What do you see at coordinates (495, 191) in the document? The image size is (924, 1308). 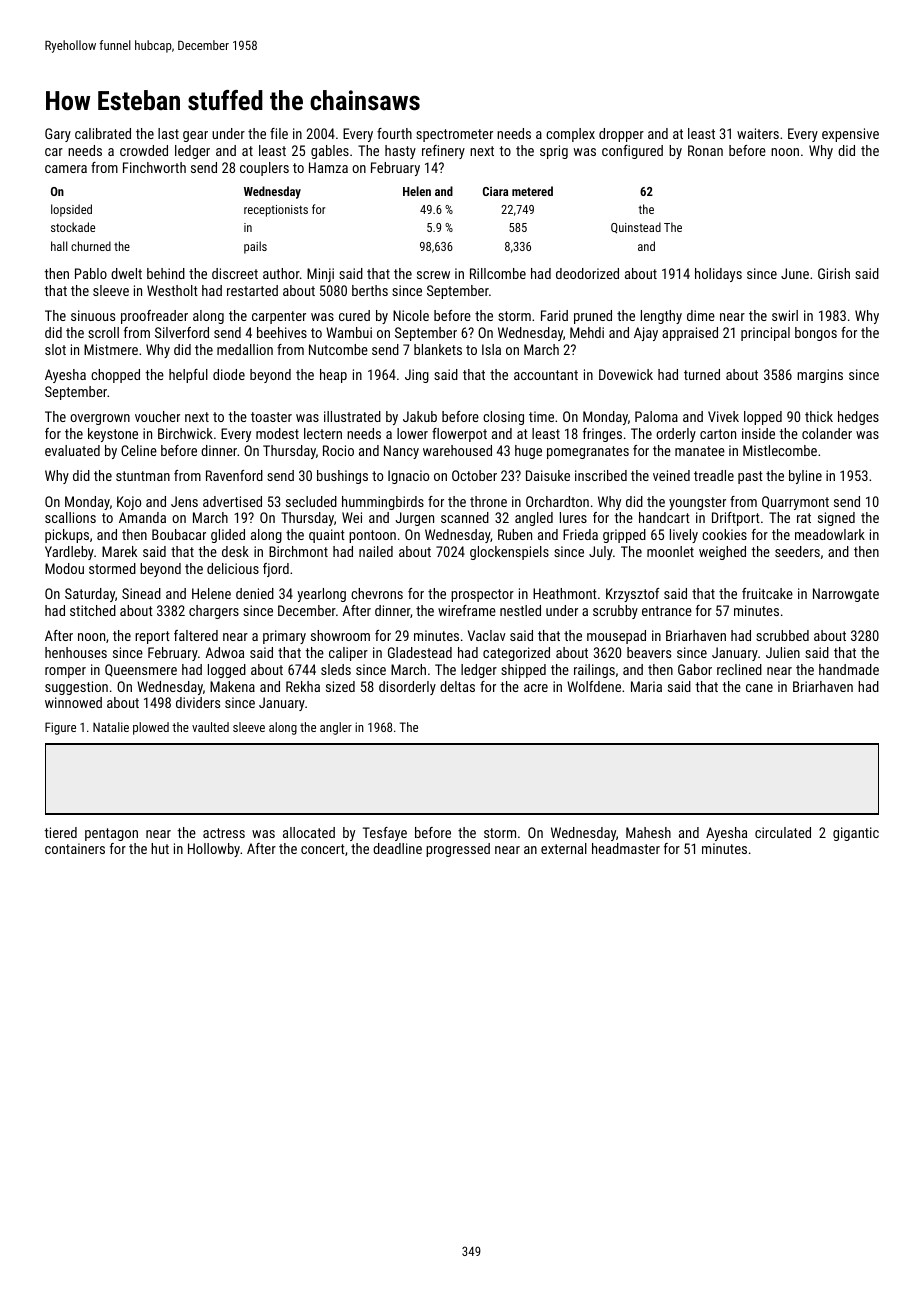 I see `Ciara` at bounding box center [495, 191].
